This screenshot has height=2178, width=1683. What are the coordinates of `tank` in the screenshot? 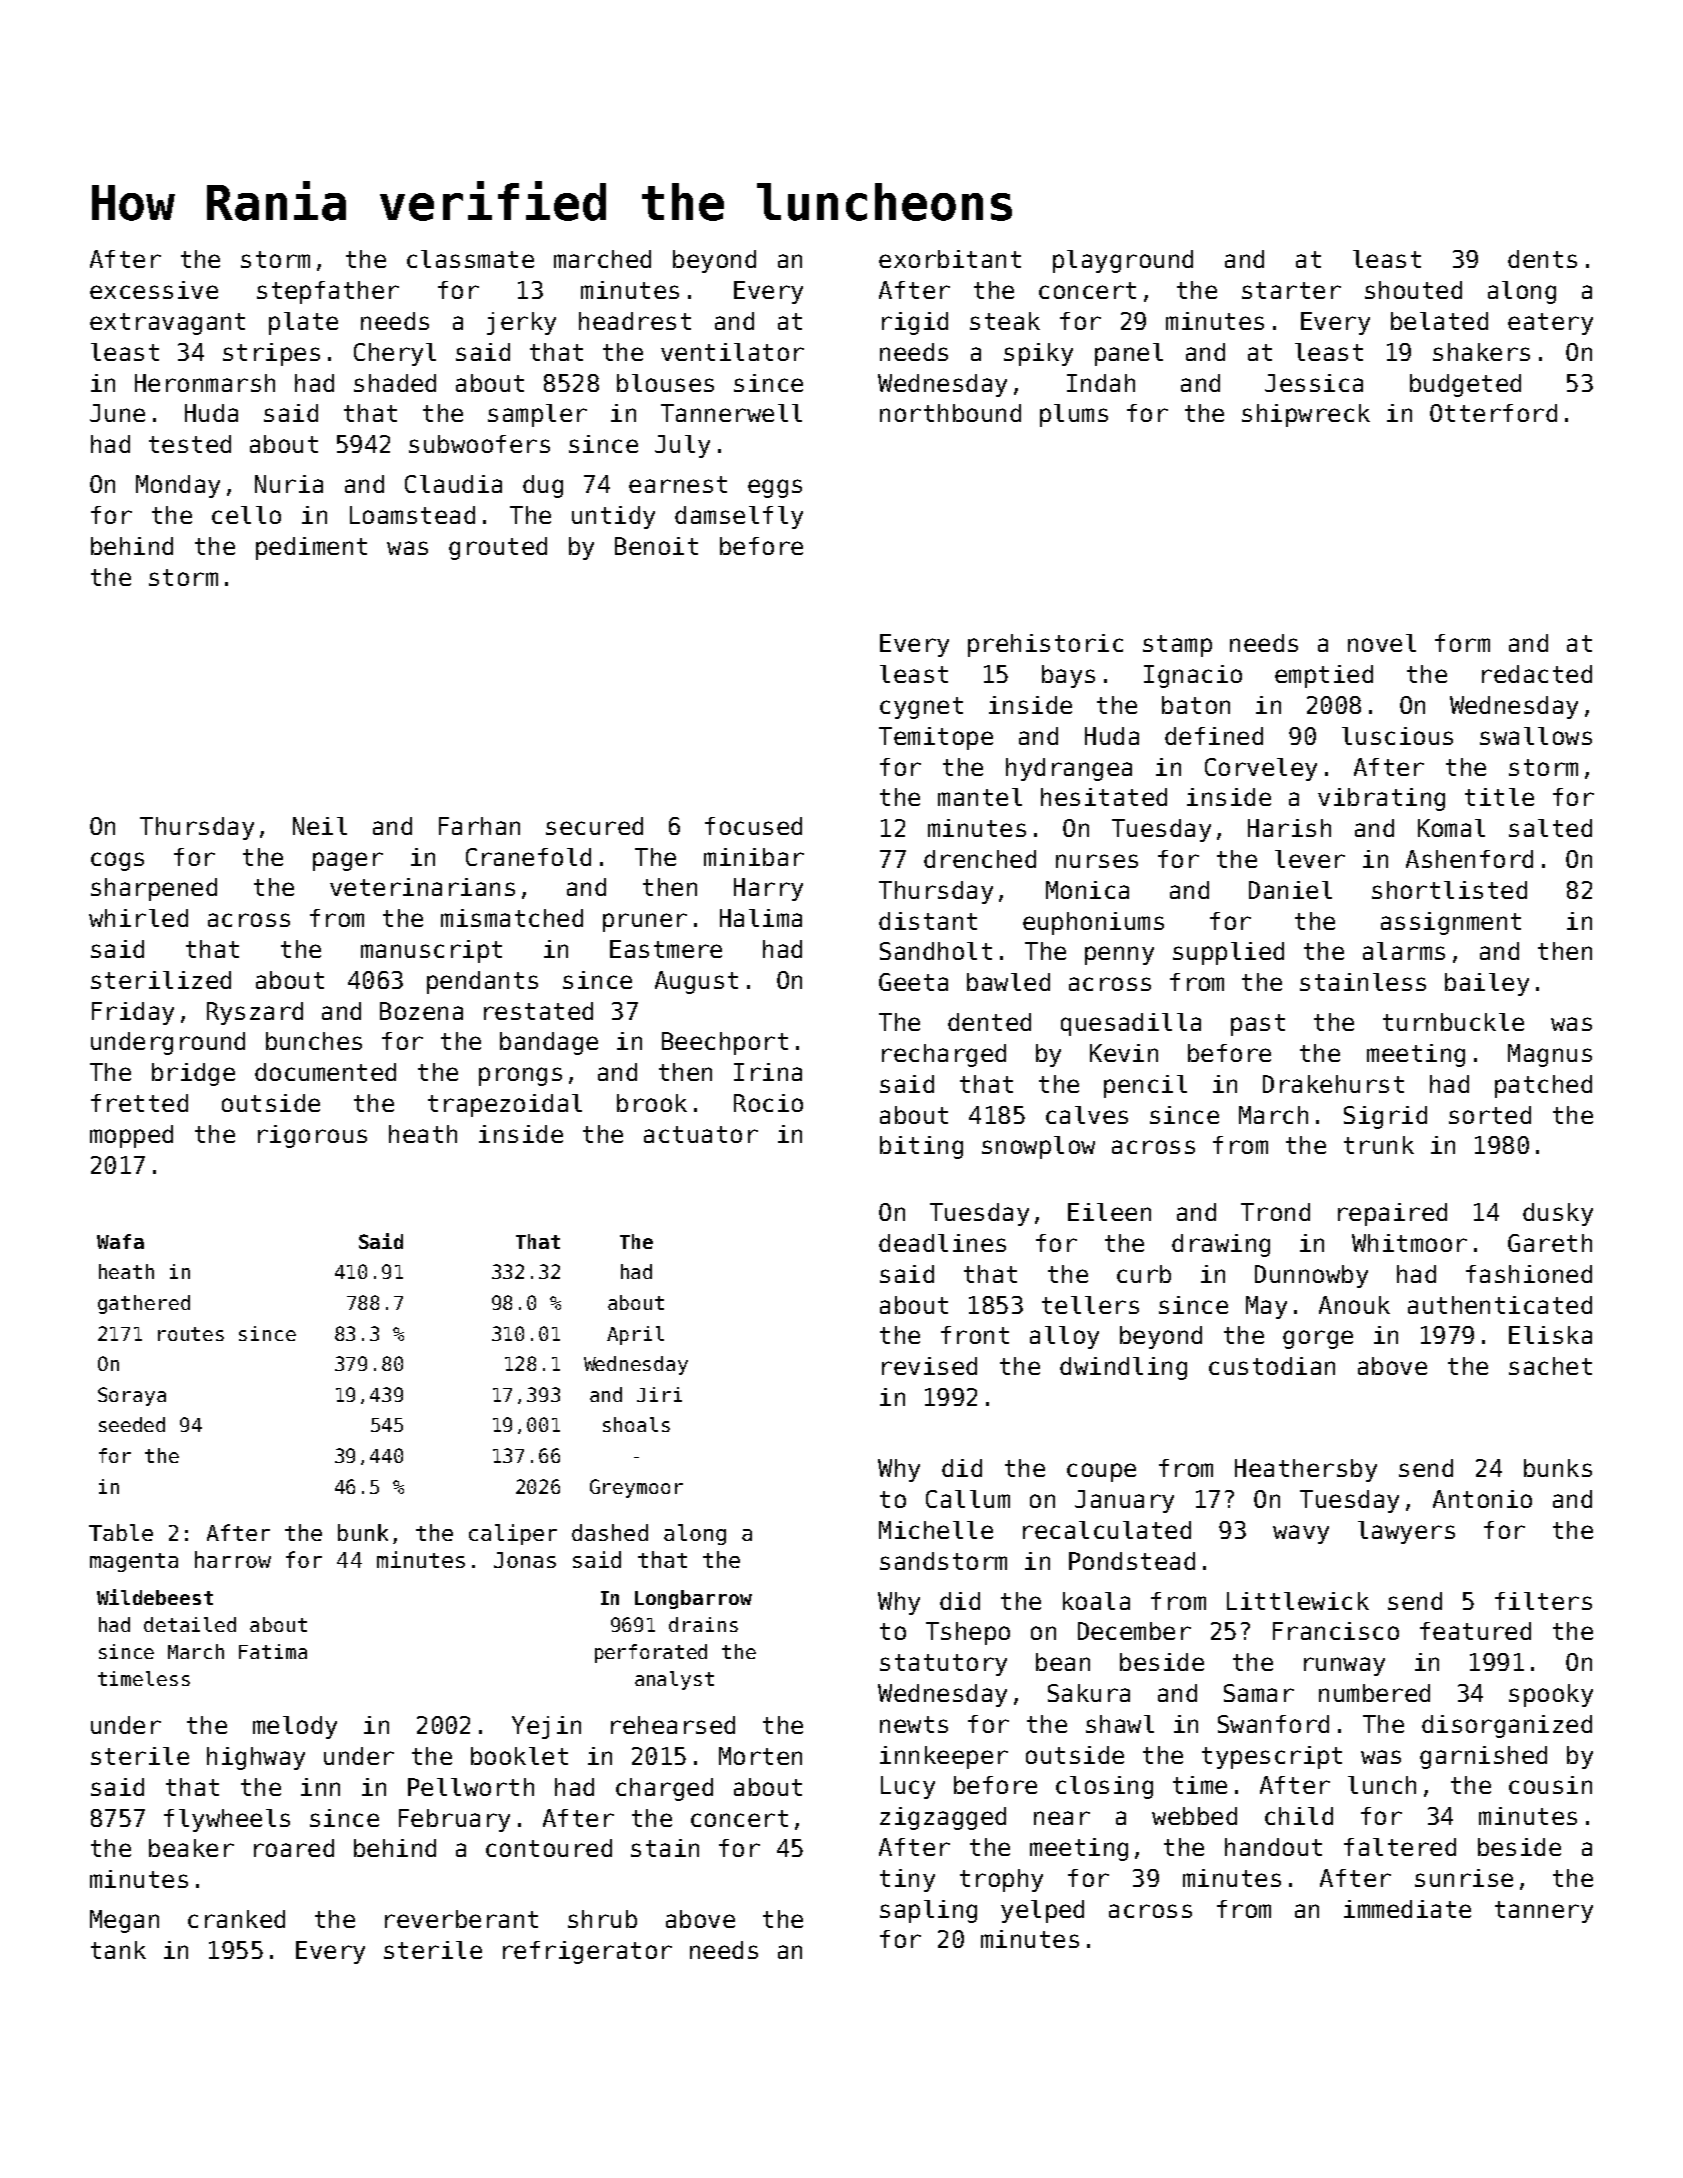 It's located at (118, 1950).
